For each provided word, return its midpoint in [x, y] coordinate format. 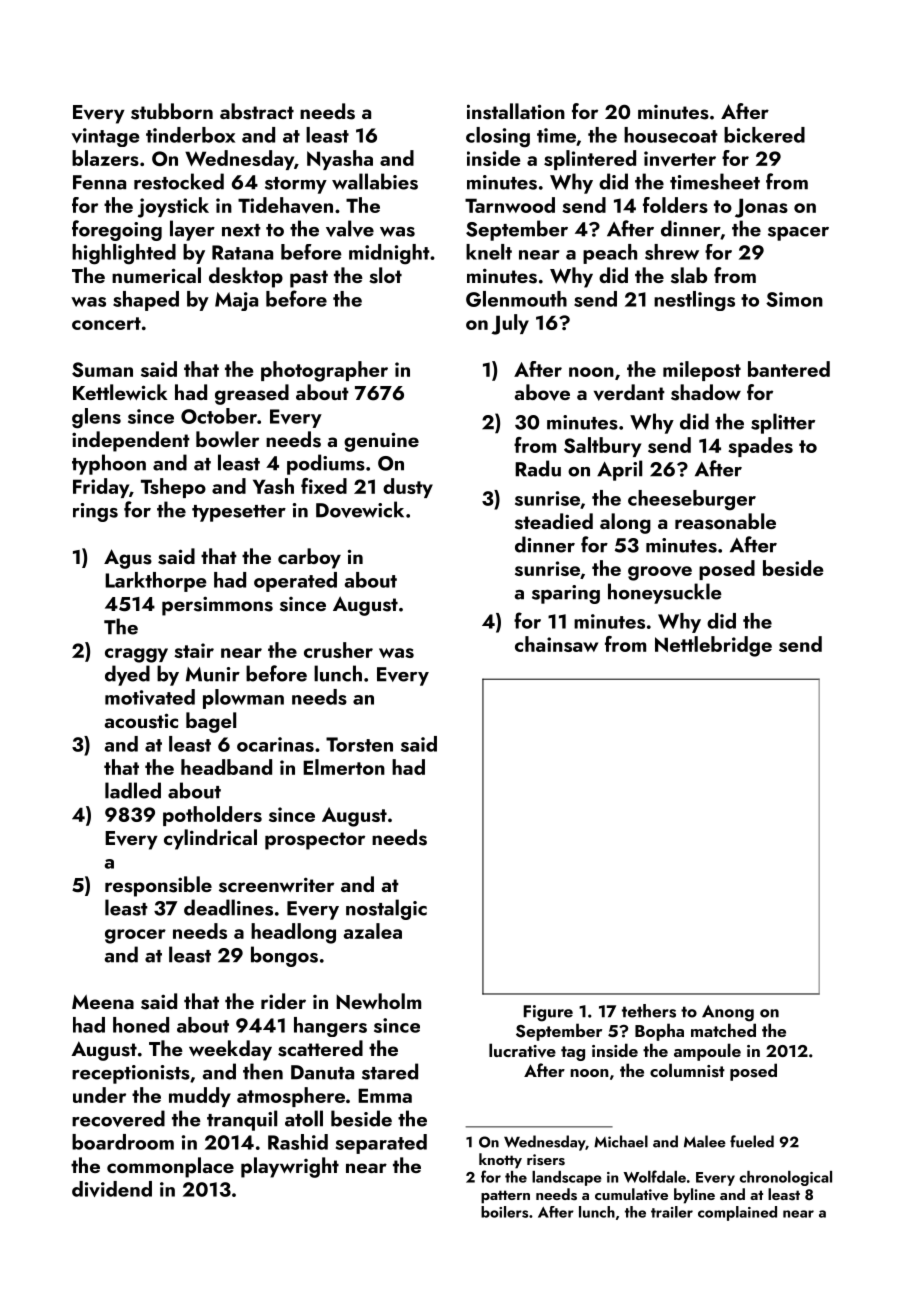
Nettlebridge [713, 646]
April [619, 470]
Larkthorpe [156, 582]
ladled [133, 790]
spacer [798, 233]
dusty [408, 488]
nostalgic [386, 909]
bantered [789, 369]
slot [385, 275]
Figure [548, 1013]
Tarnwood [510, 205]
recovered [118, 1118]
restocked [179, 181]
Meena [103, 1002]
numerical [156, 275]
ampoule [707, 1052]
